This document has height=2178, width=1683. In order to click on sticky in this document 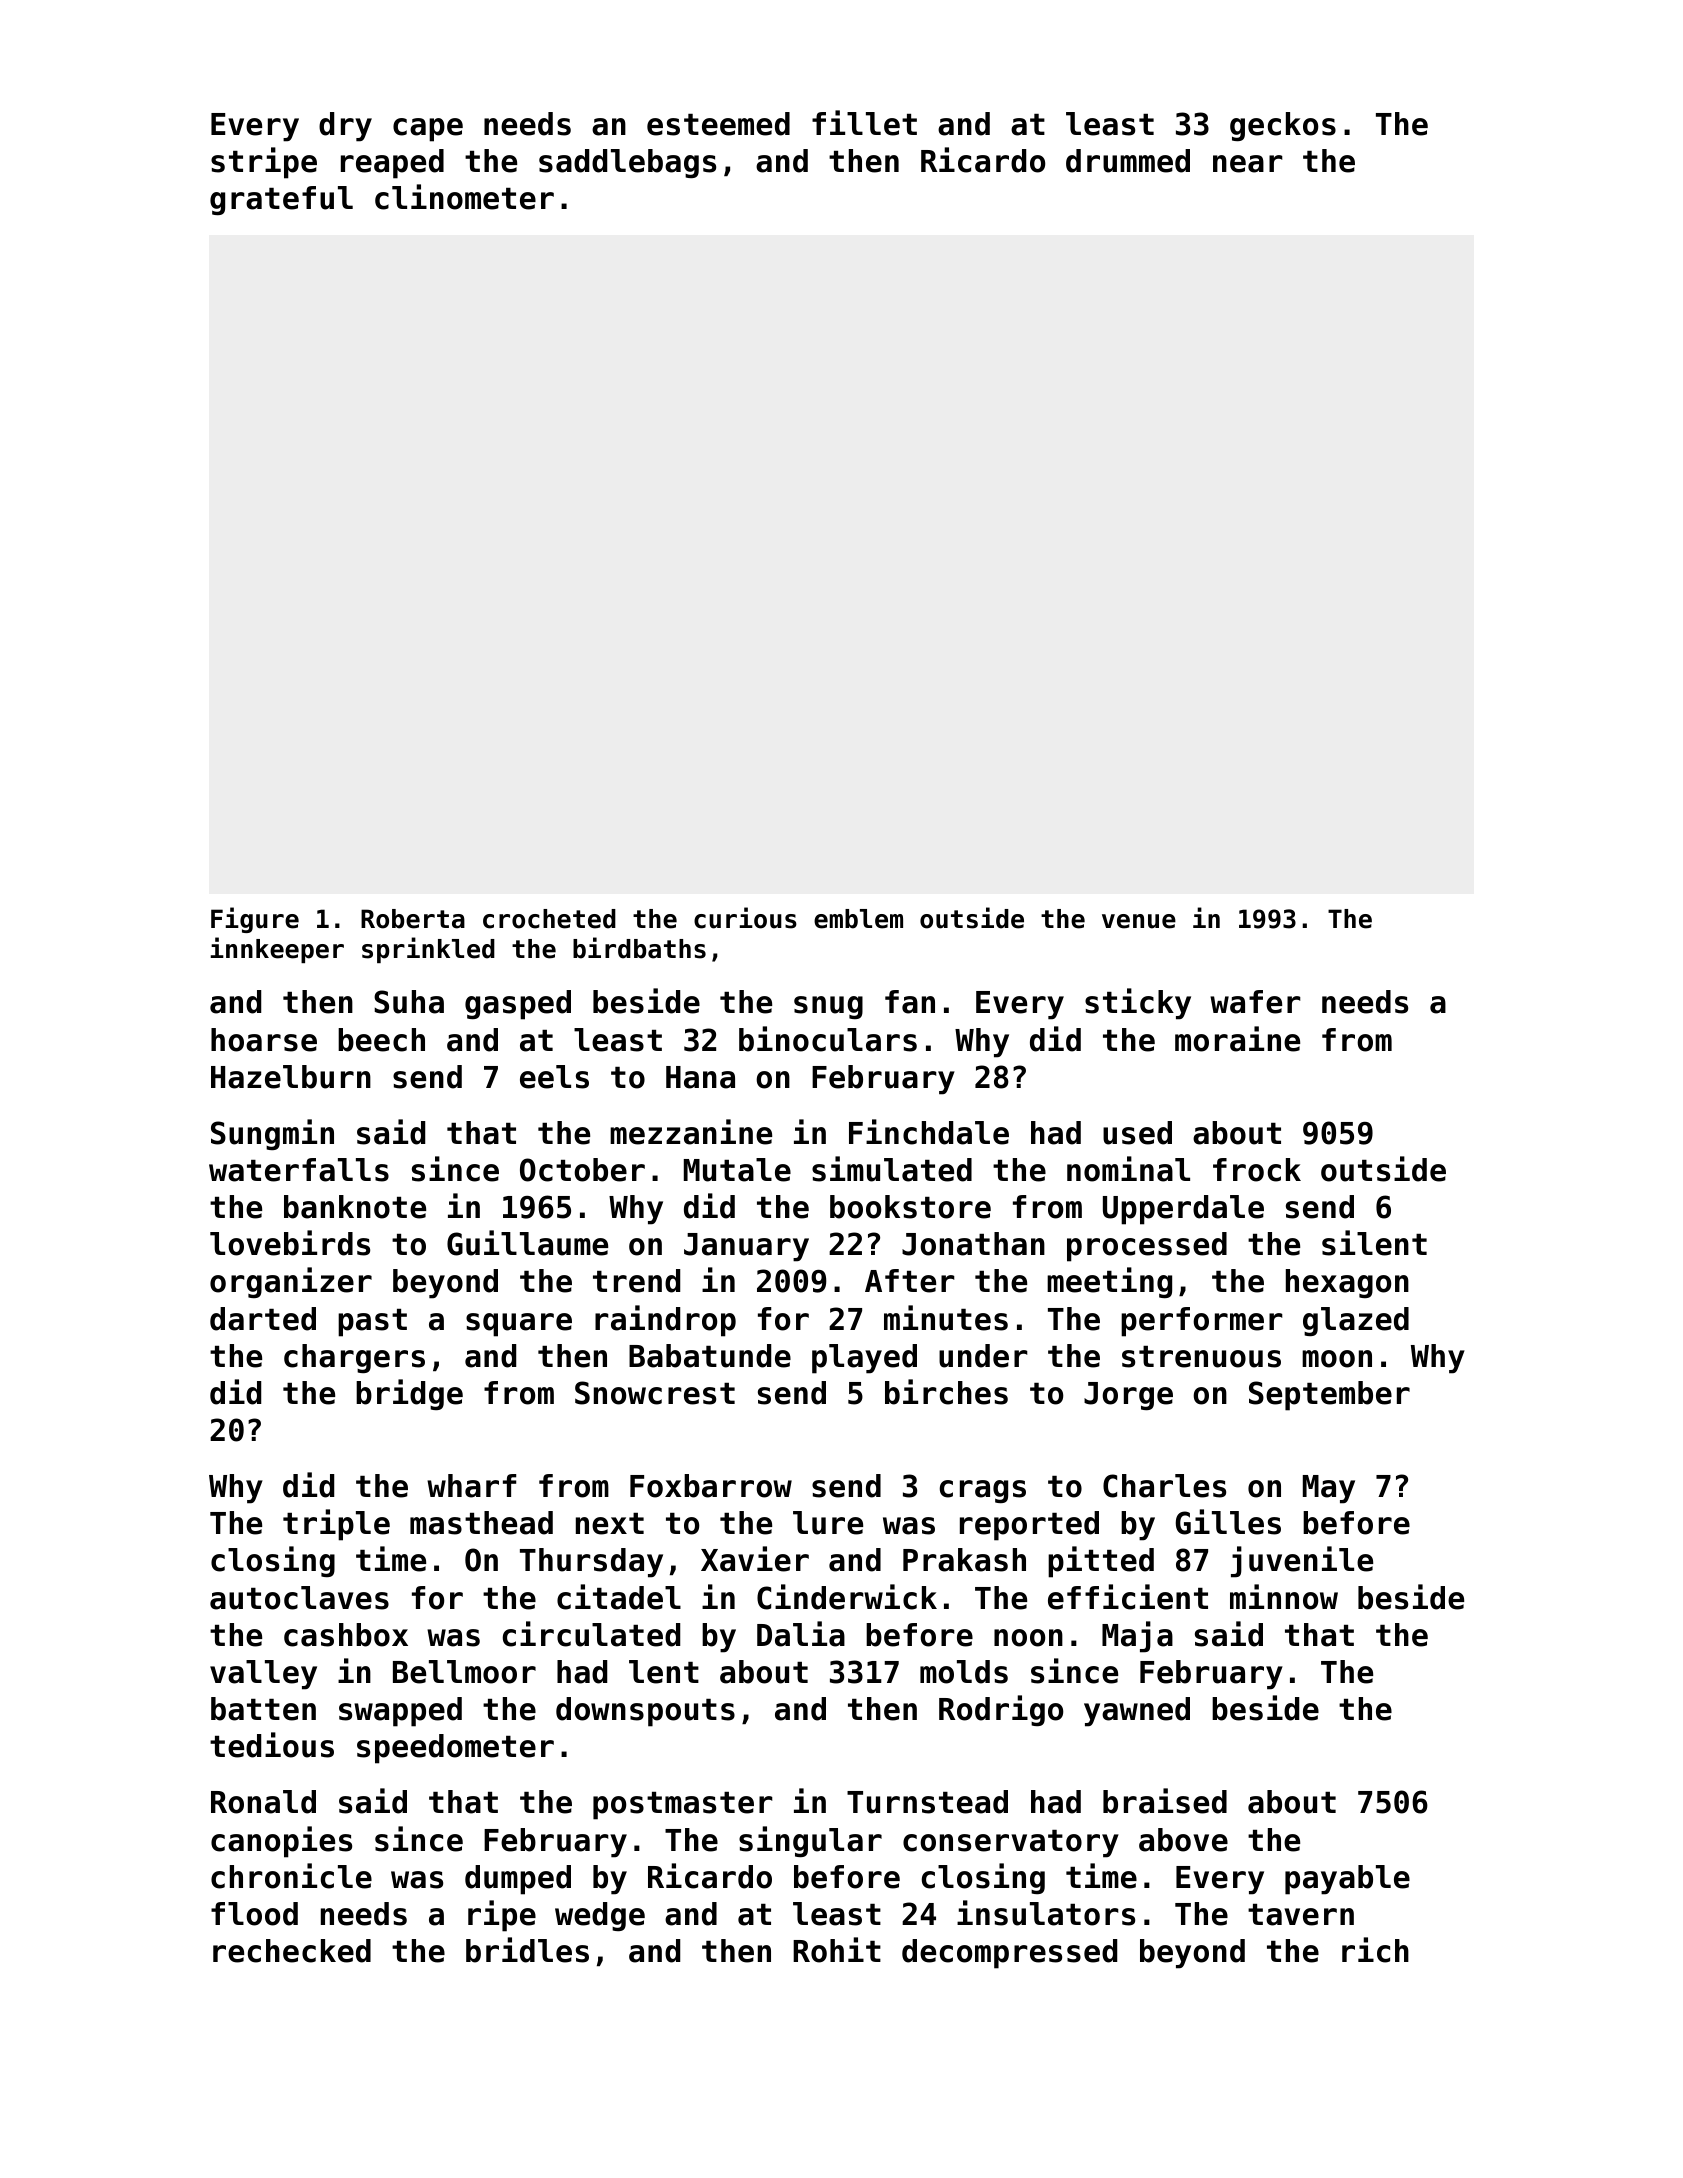, I will do `click(1138, 1004)`.
